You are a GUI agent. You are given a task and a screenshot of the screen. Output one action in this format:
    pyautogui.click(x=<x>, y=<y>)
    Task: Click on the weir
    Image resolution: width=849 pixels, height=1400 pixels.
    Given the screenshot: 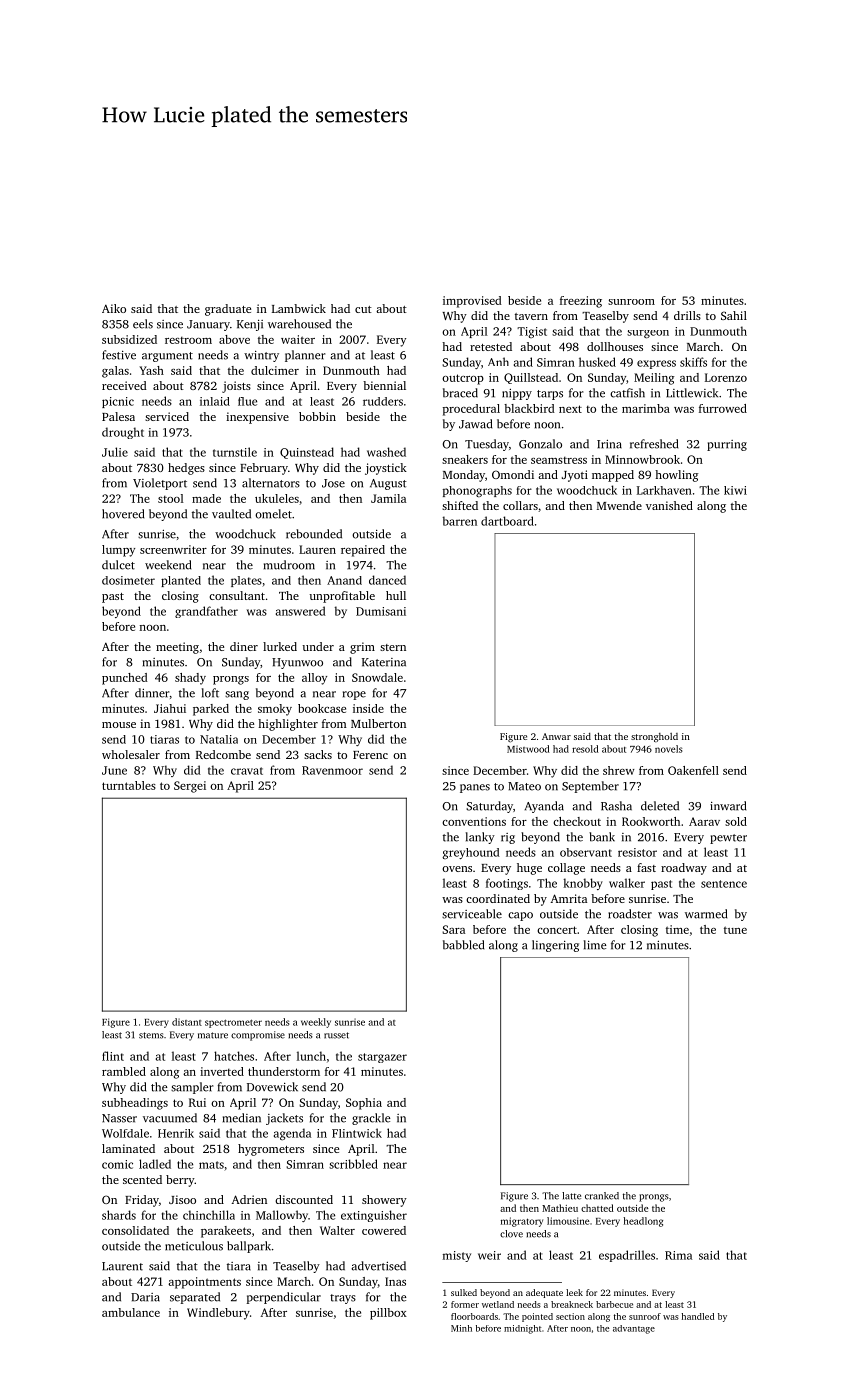 What is the action you would take?
    pyautogui.click(x=489, y=1255)
